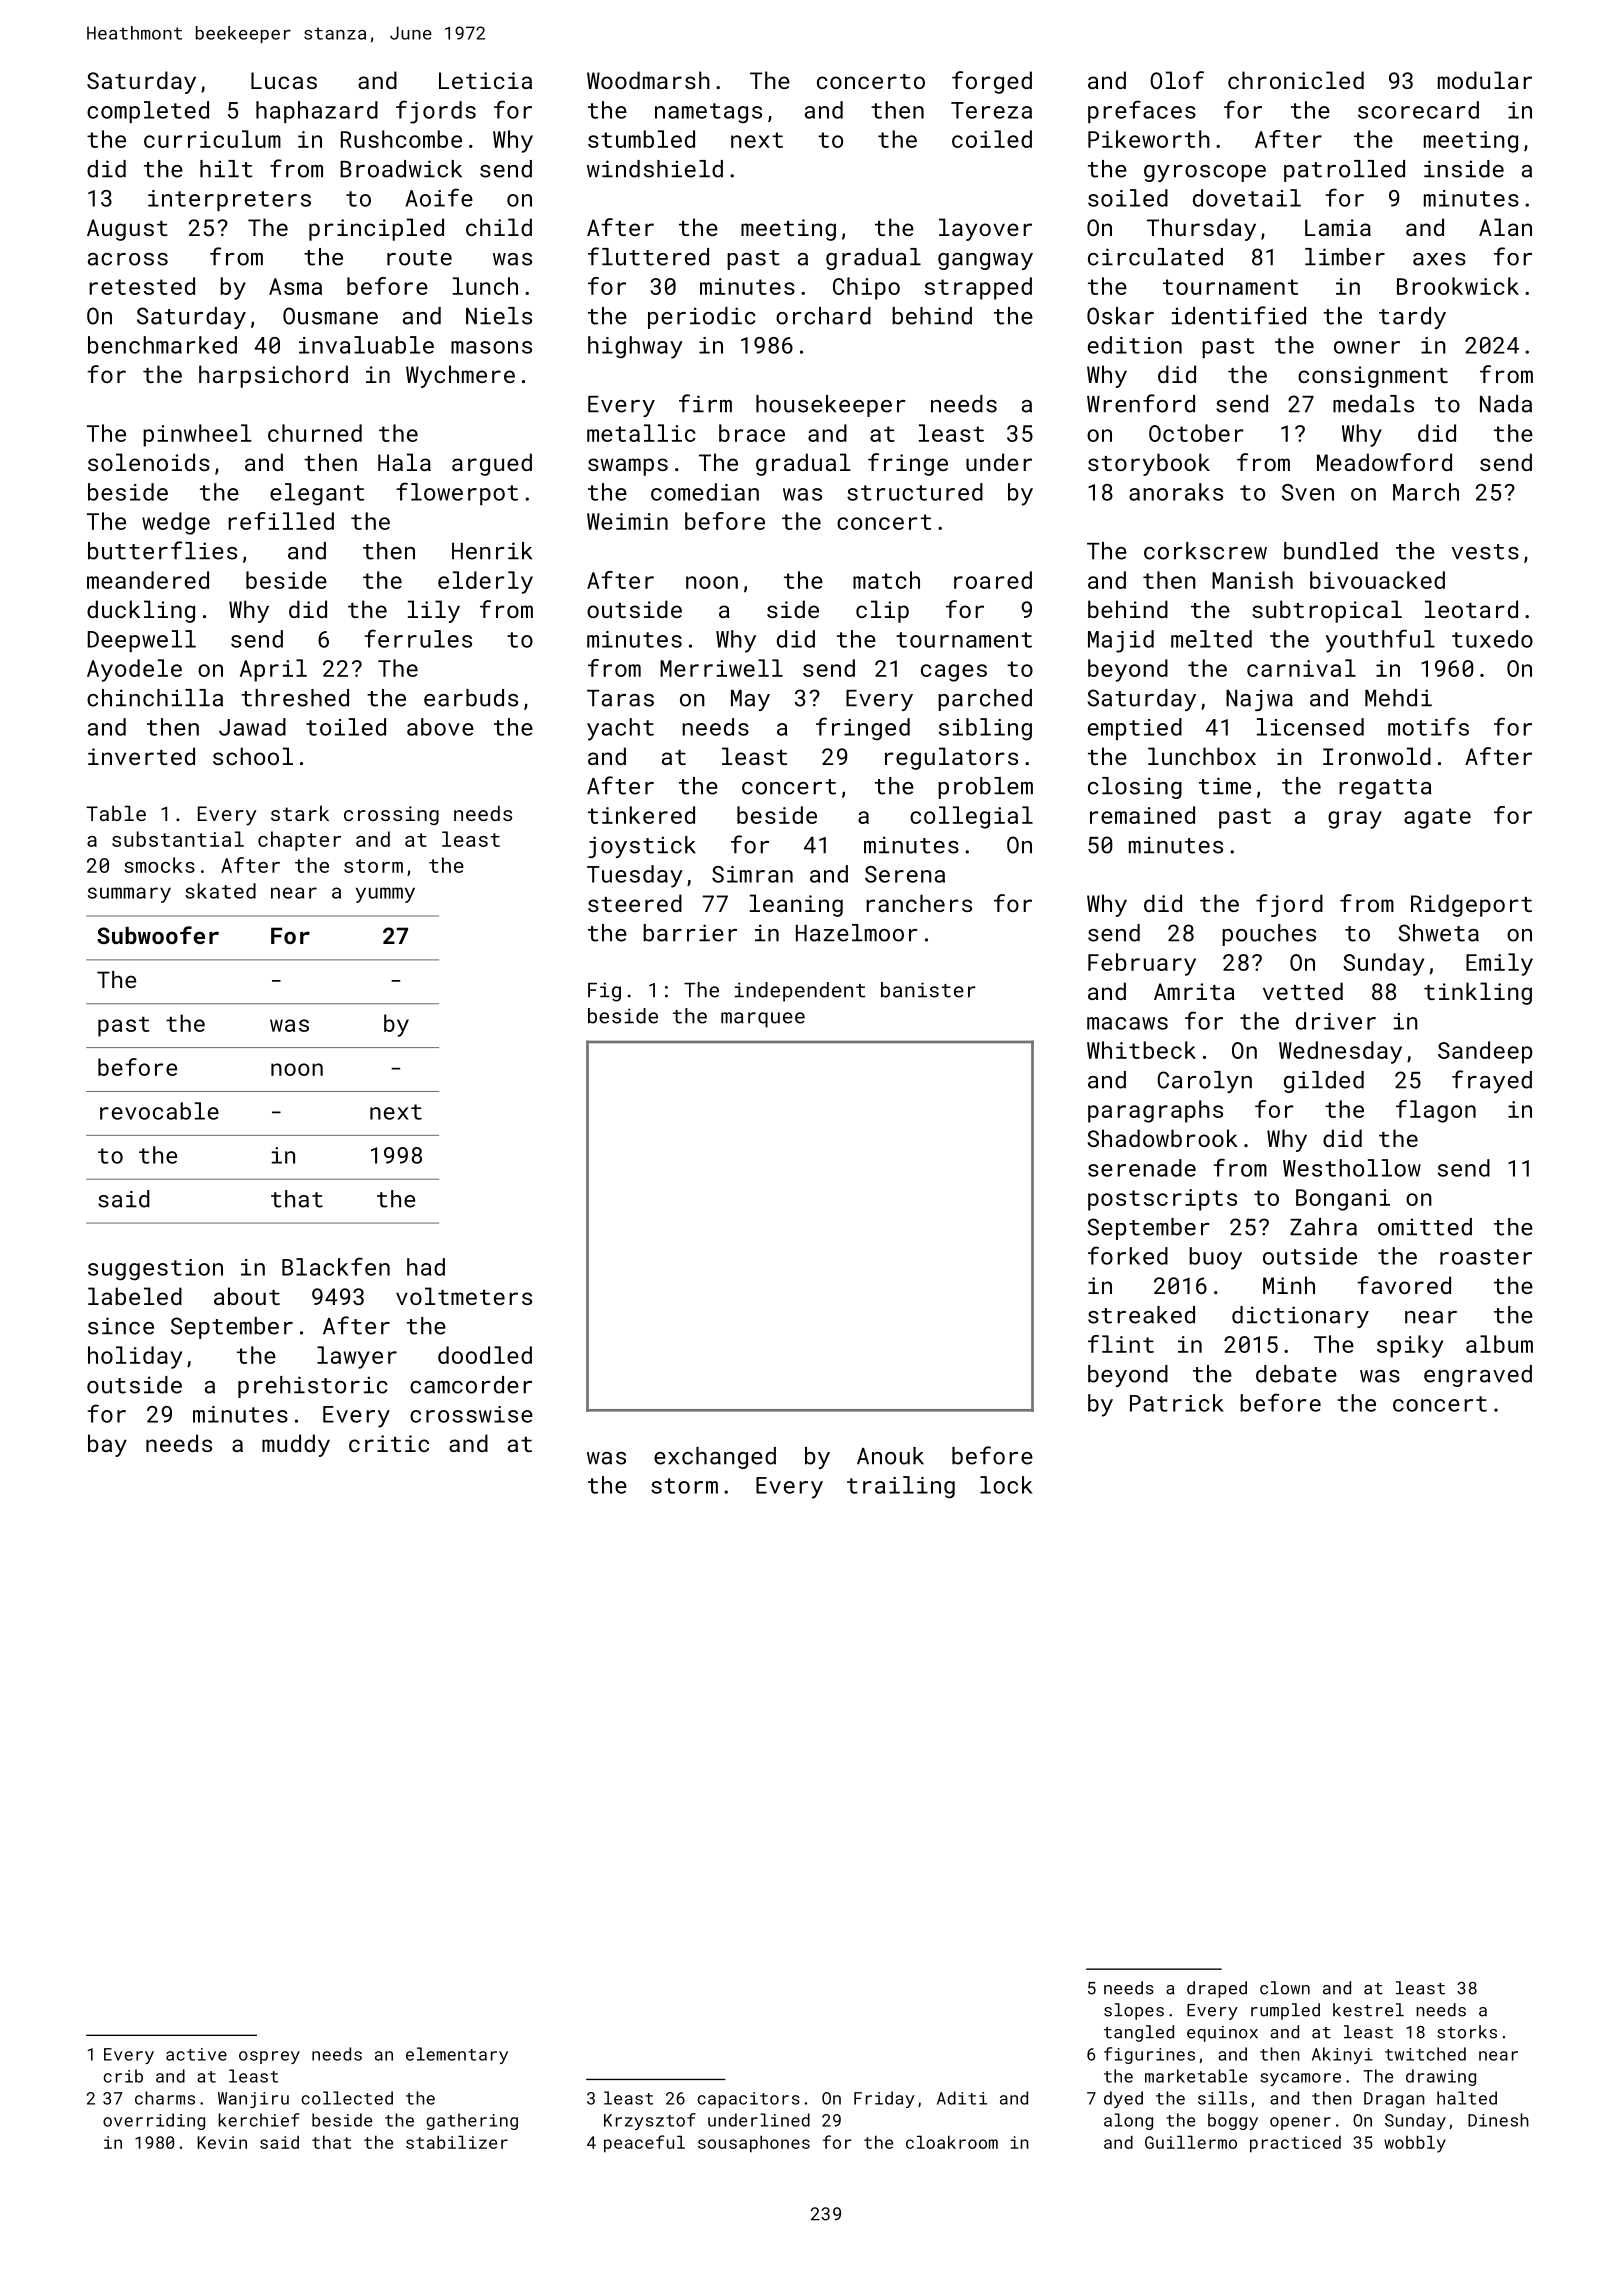  Describe the element at coordinates (1373, 404) in the screenshot. I see `medals` at that location.
